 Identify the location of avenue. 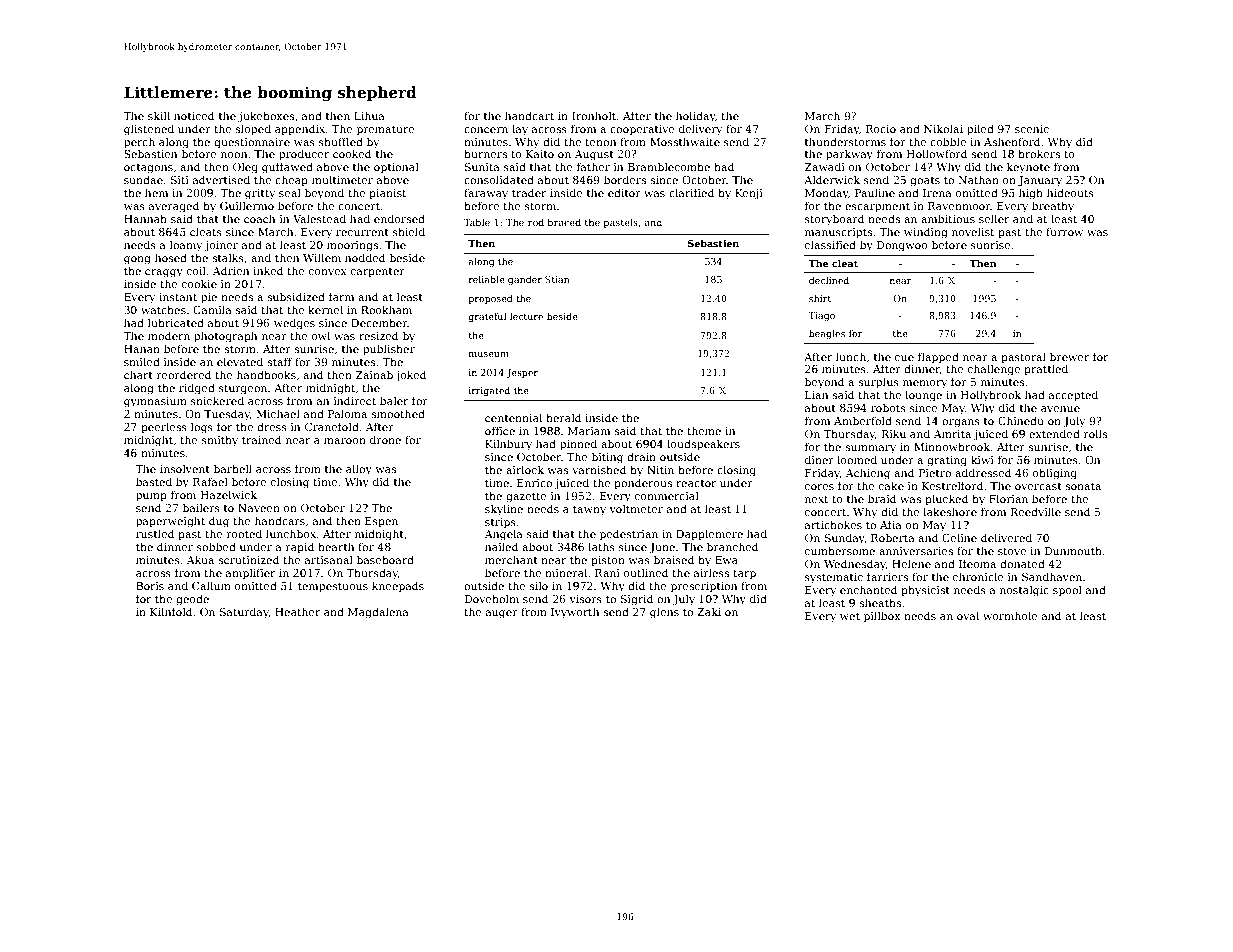
(1060, 409).
